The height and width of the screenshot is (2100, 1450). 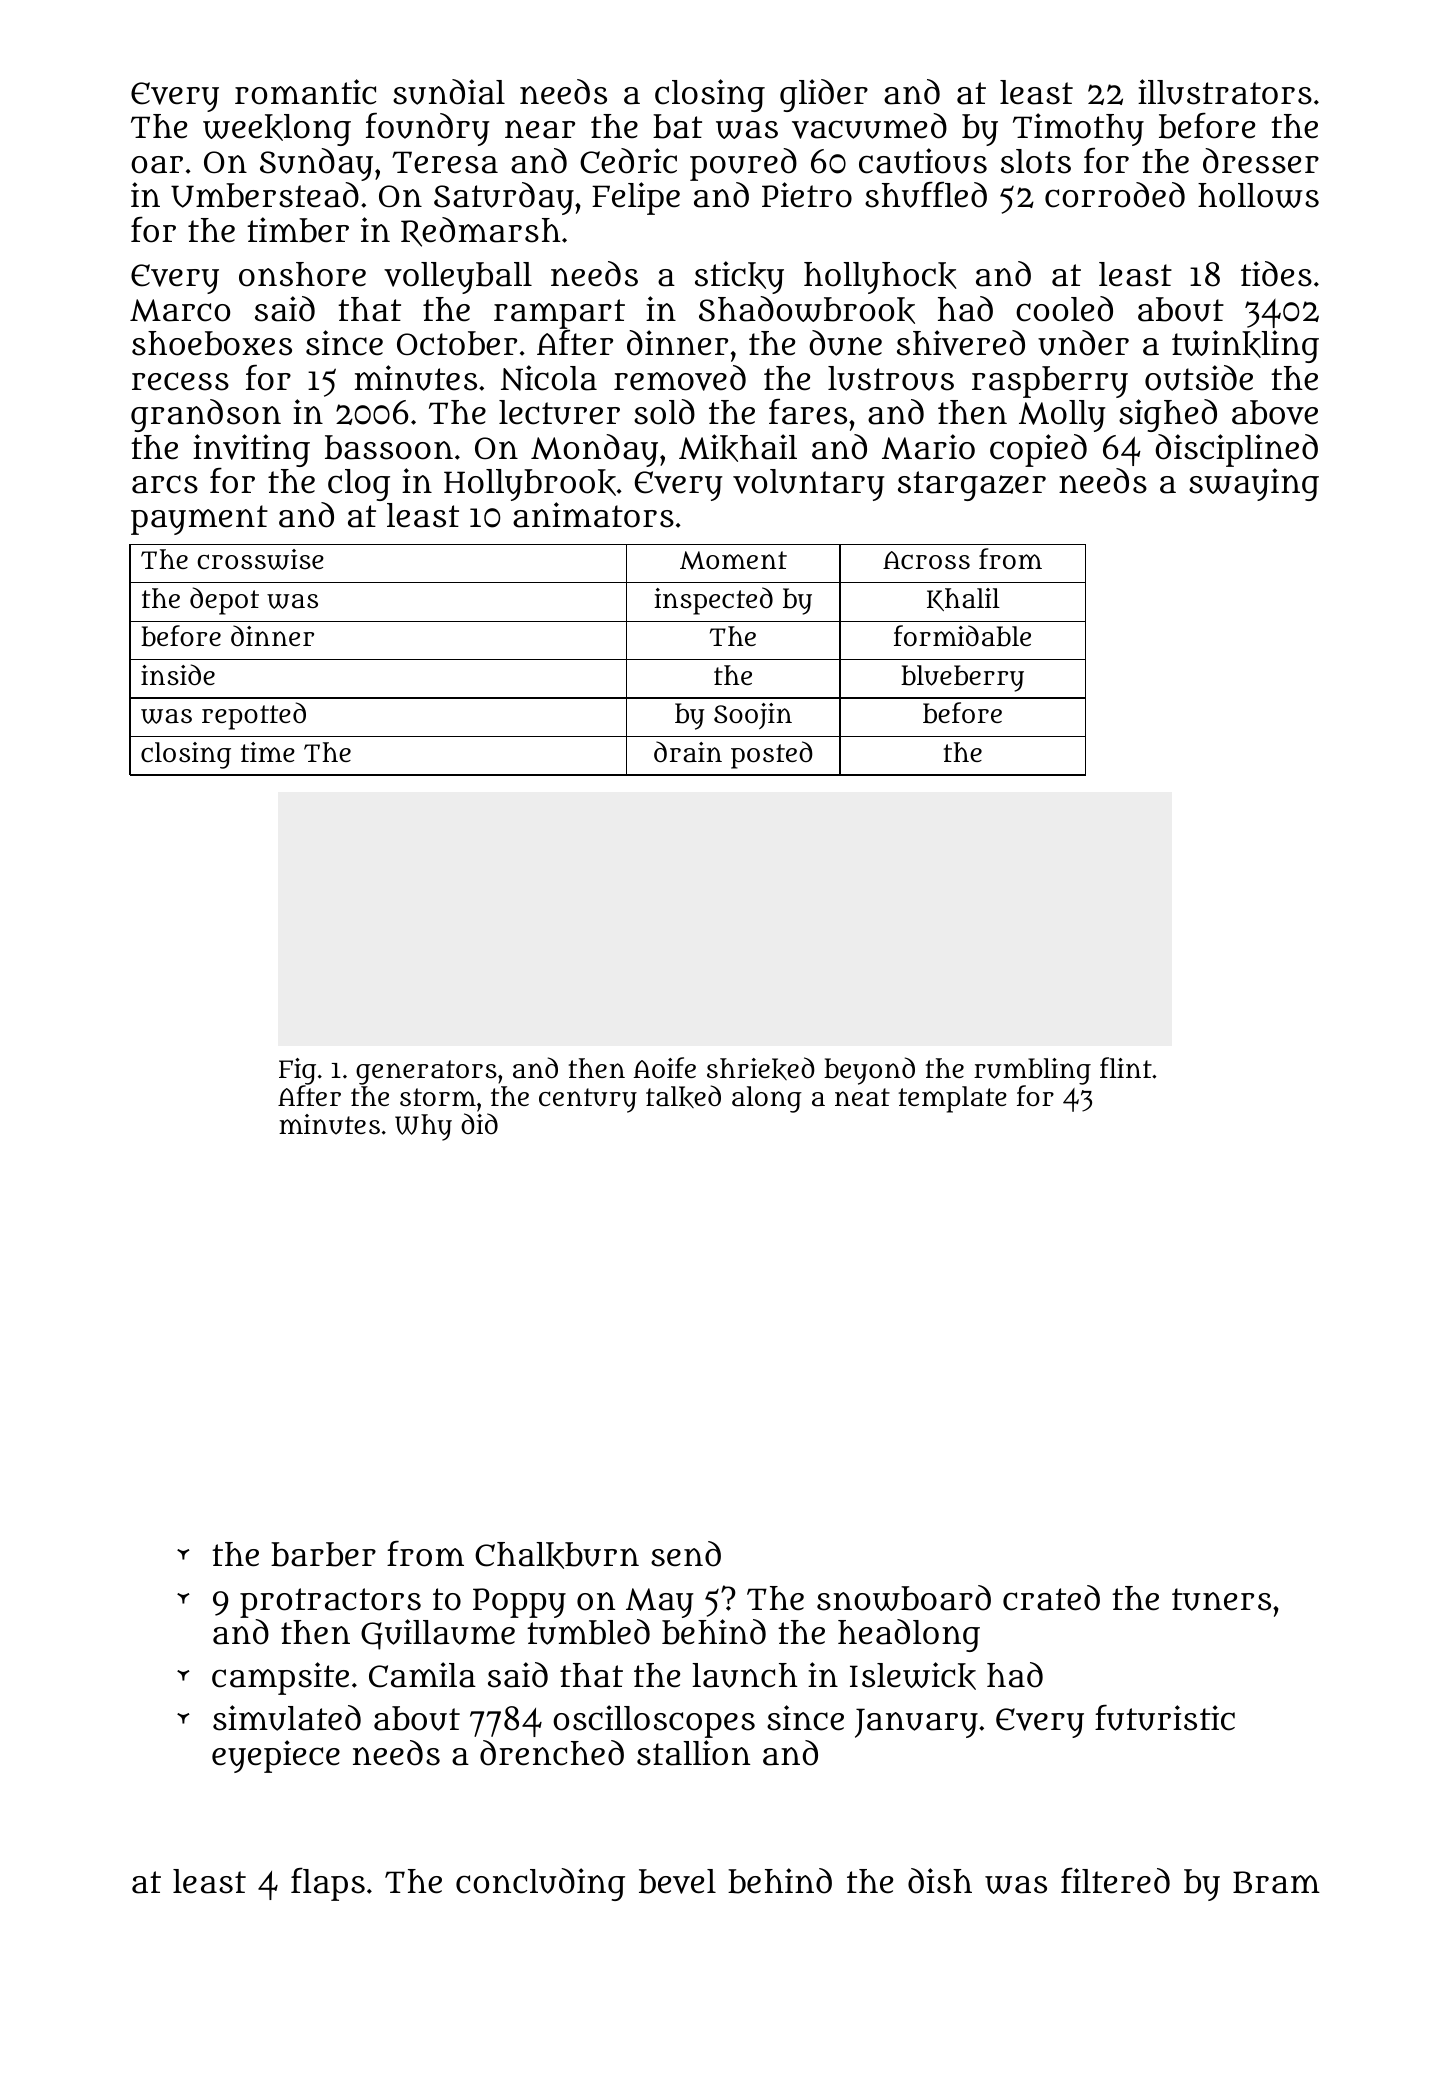 I want to click on barber, so click(x=323, y=1554).
